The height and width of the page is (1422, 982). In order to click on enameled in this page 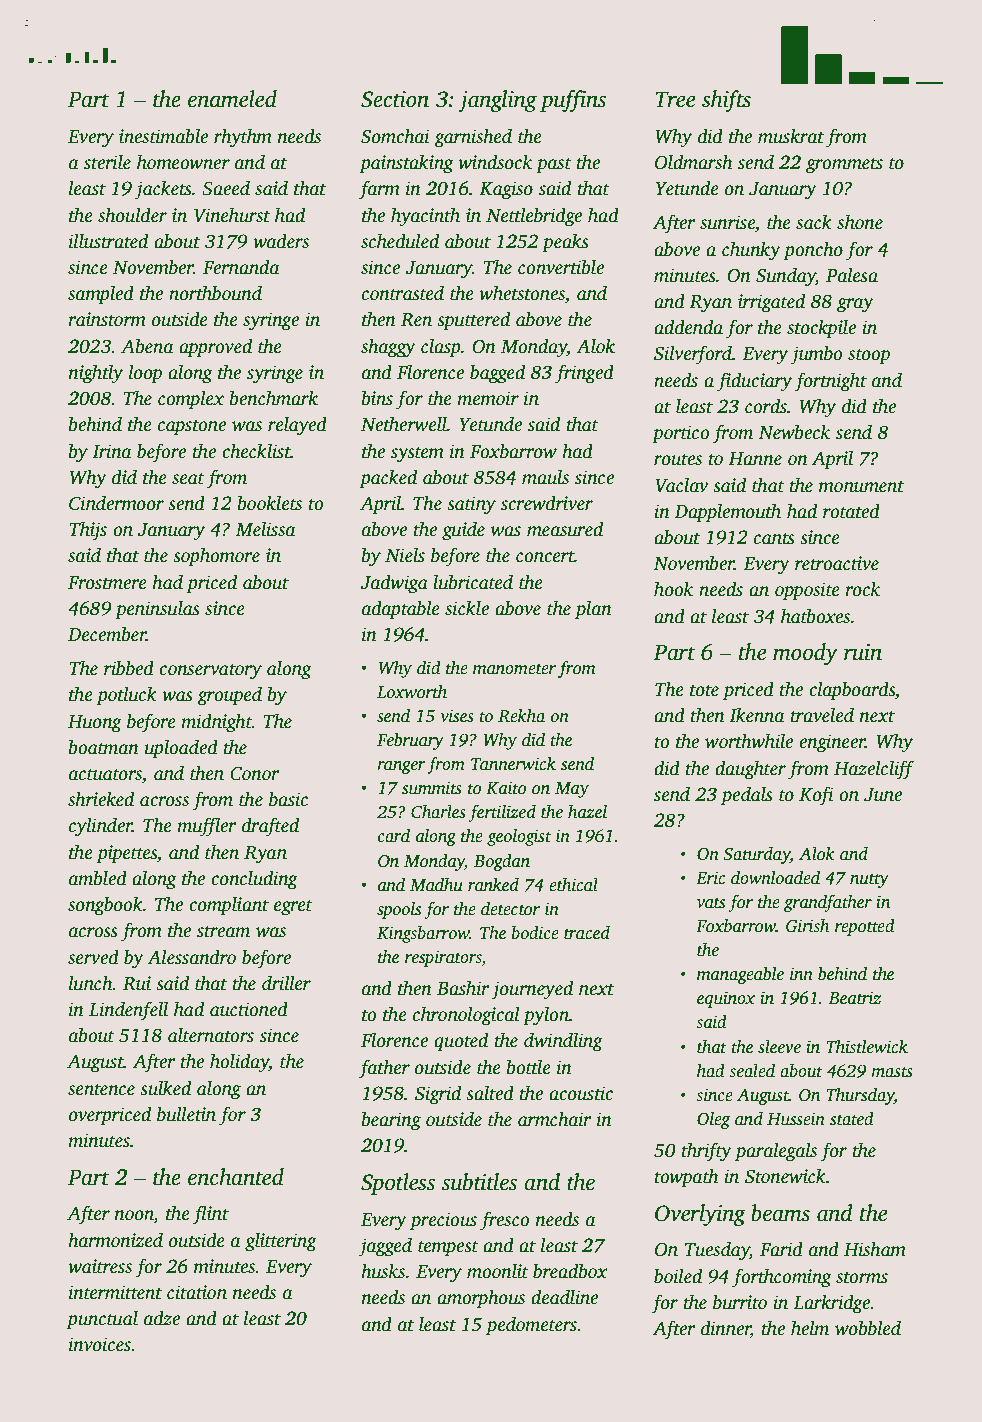, I will do `click(232, 99)`.
